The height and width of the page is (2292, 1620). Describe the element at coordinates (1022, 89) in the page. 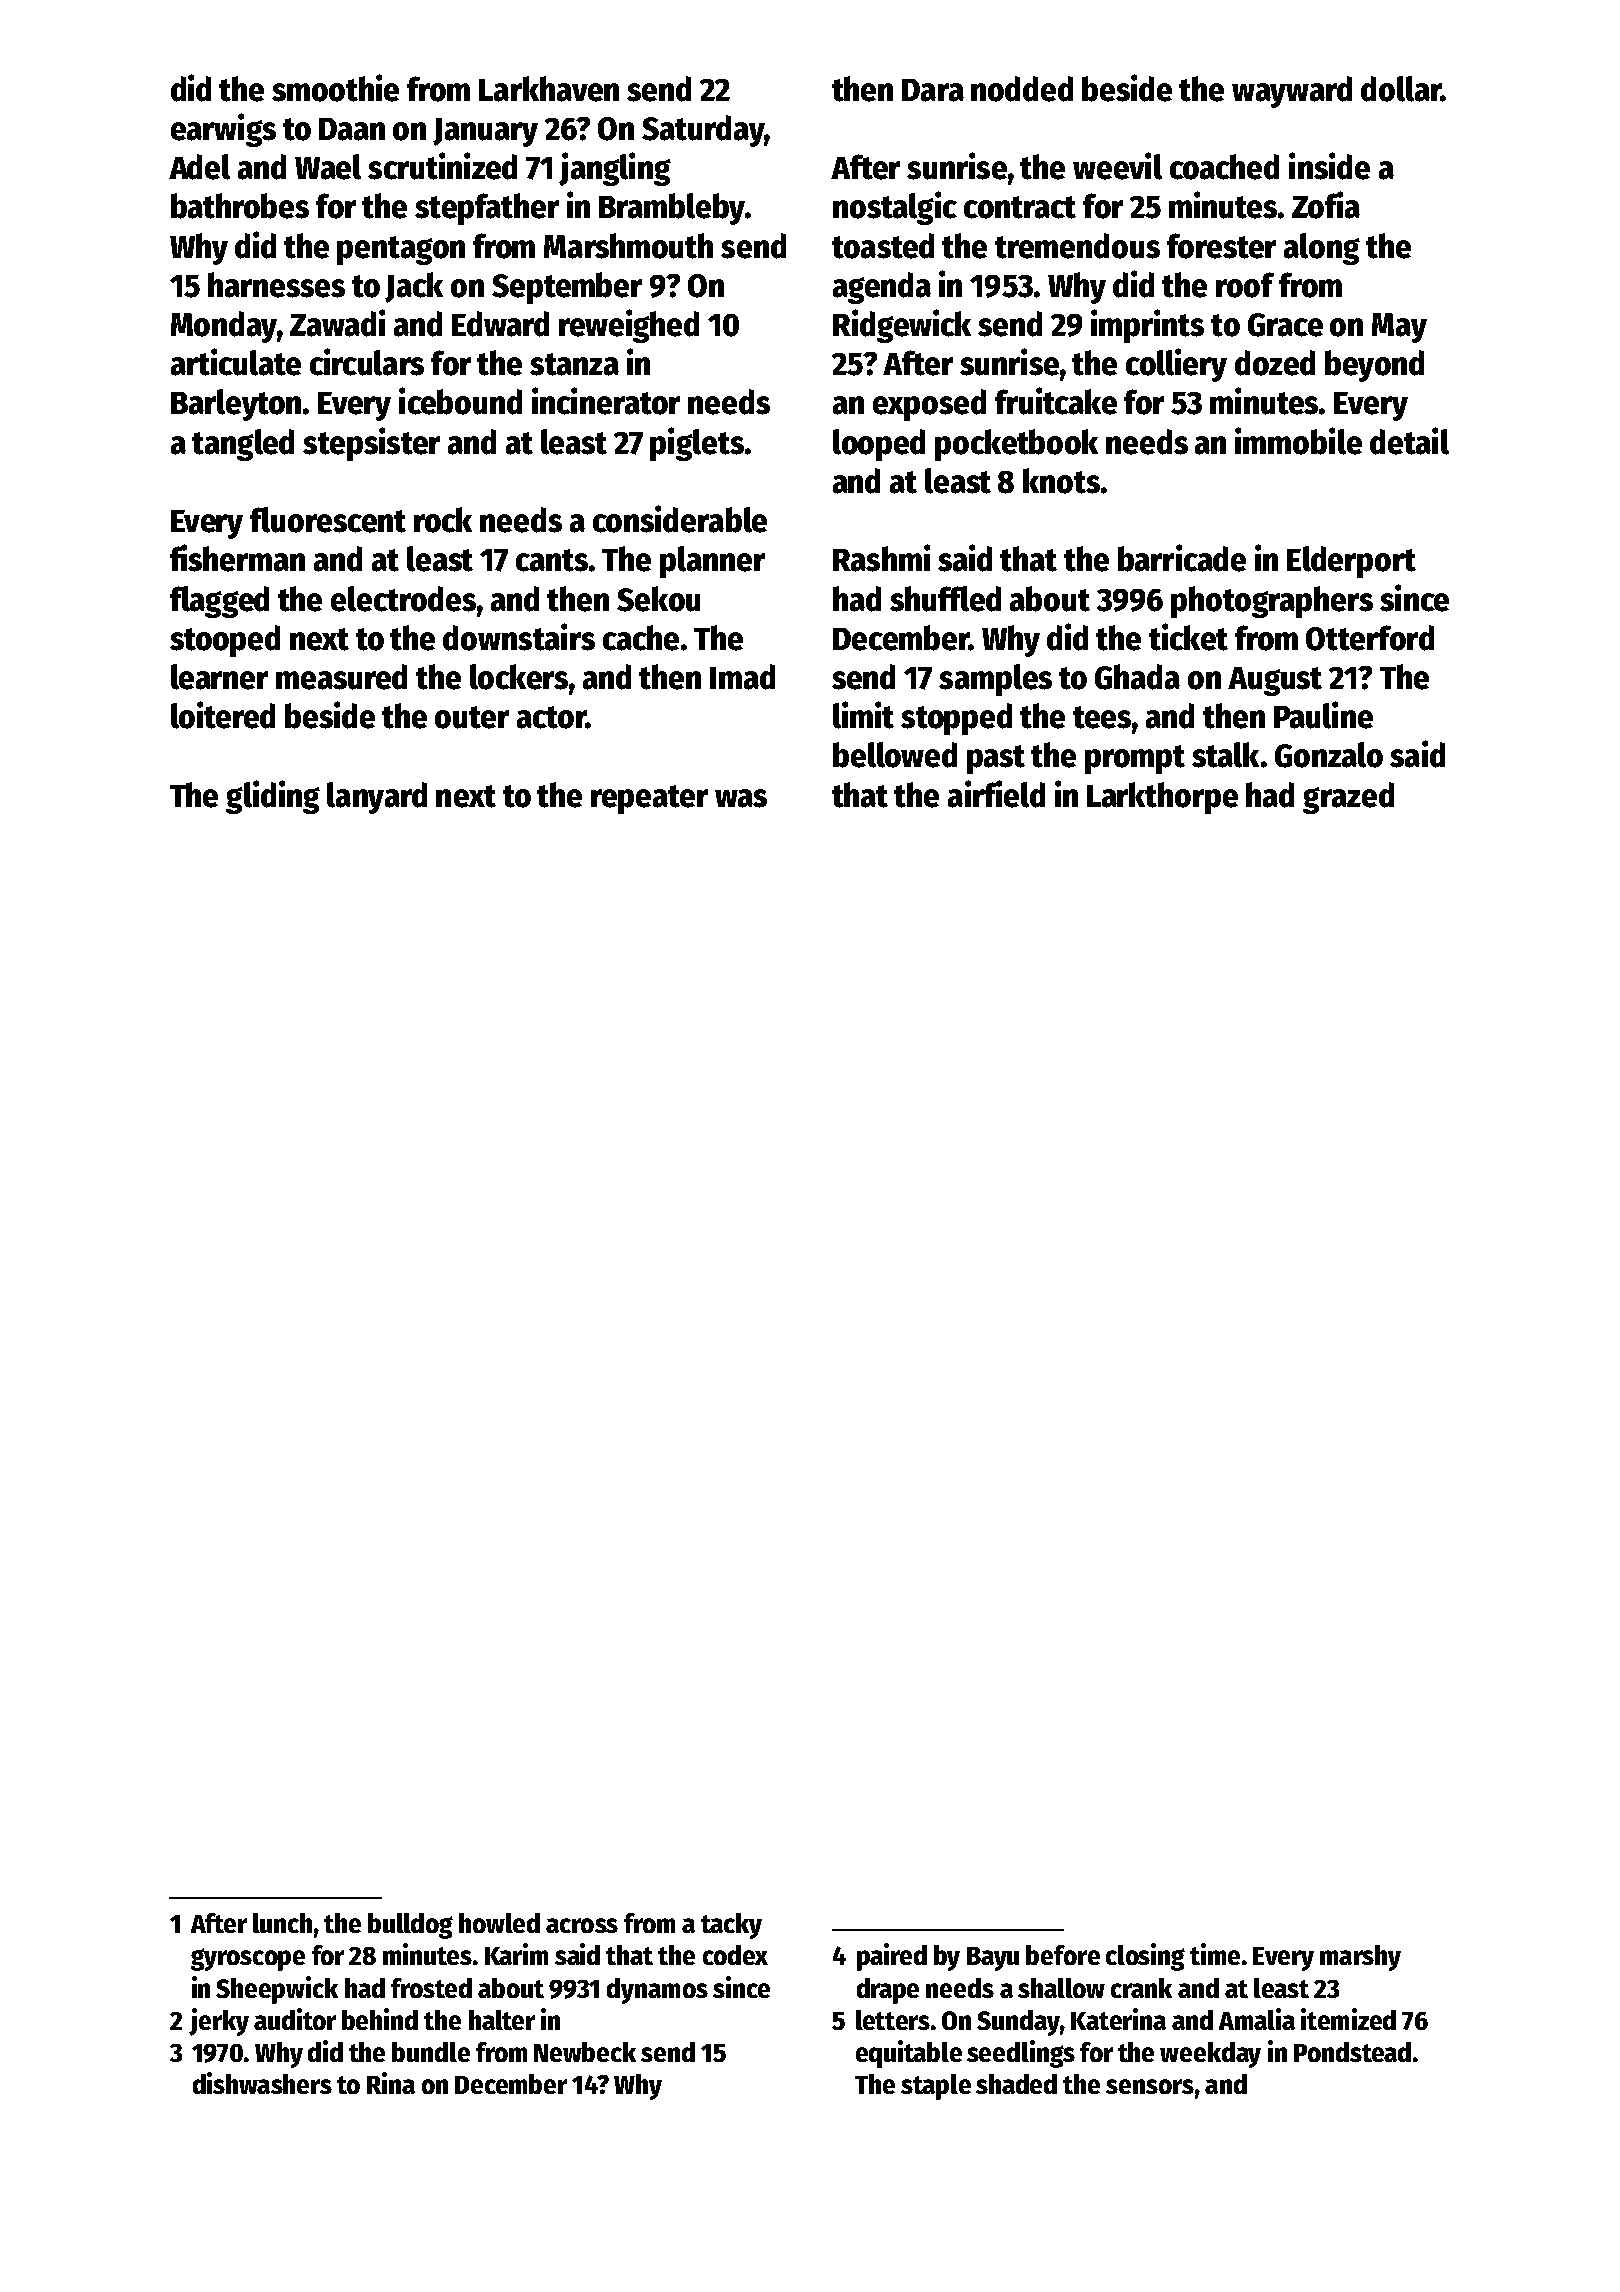

I see `nodded` at that location.
